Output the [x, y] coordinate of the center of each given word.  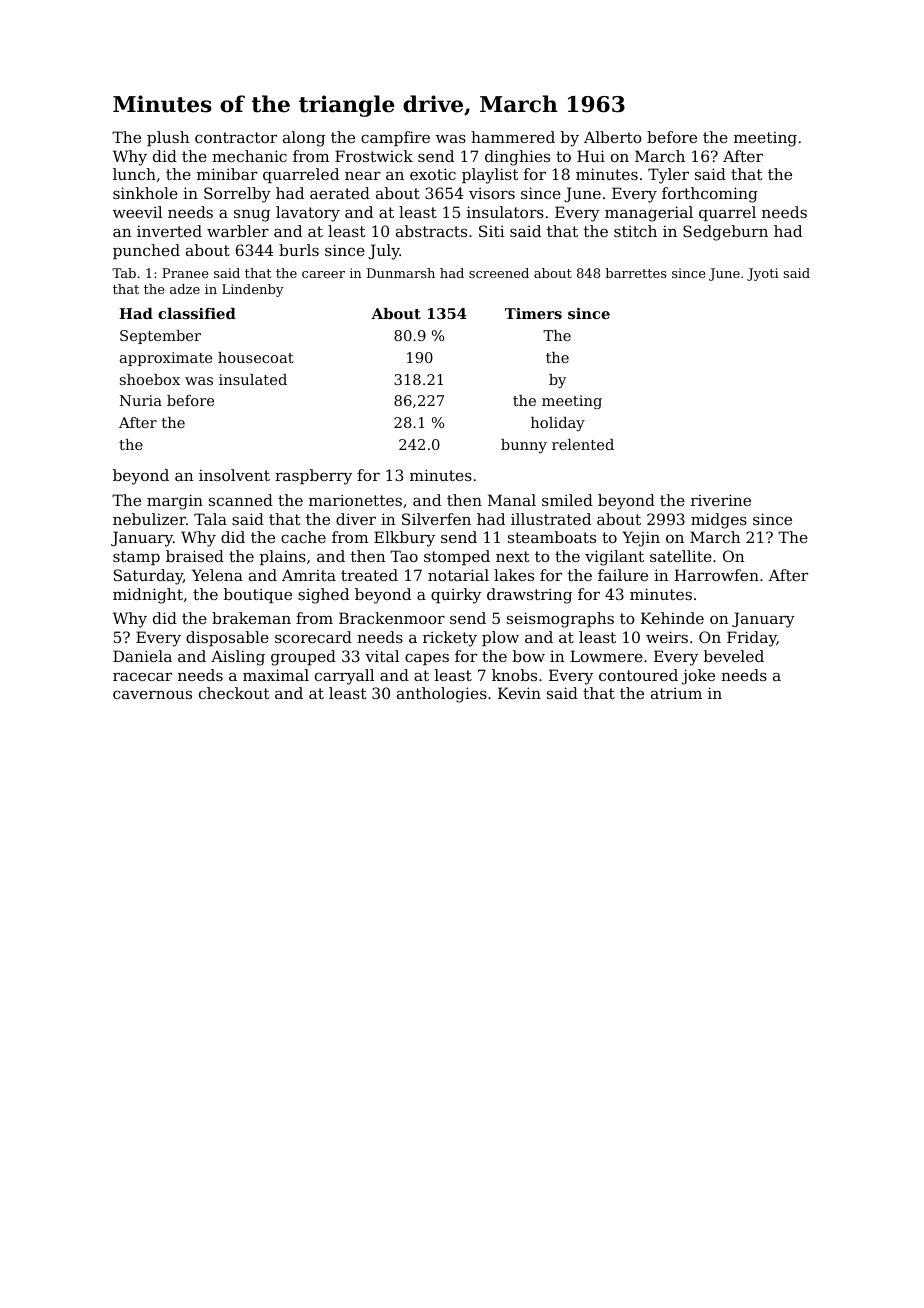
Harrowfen [716, 575]
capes [427, 659]
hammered [513, 137]
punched [146, 251]
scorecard [313, 637]
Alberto [613, 137]
